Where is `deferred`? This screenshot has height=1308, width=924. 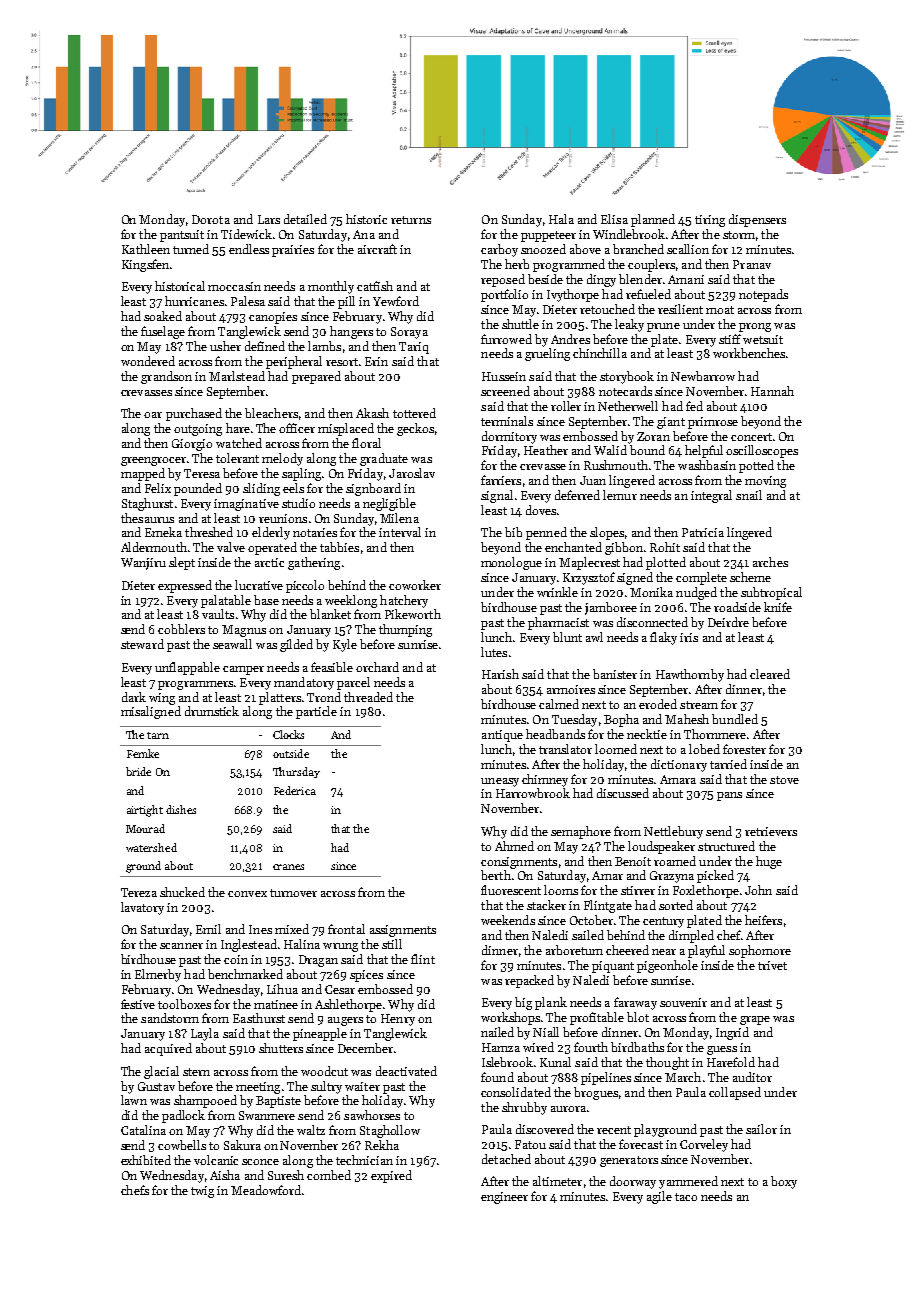 deferred is located at coordinates (577, 495).
